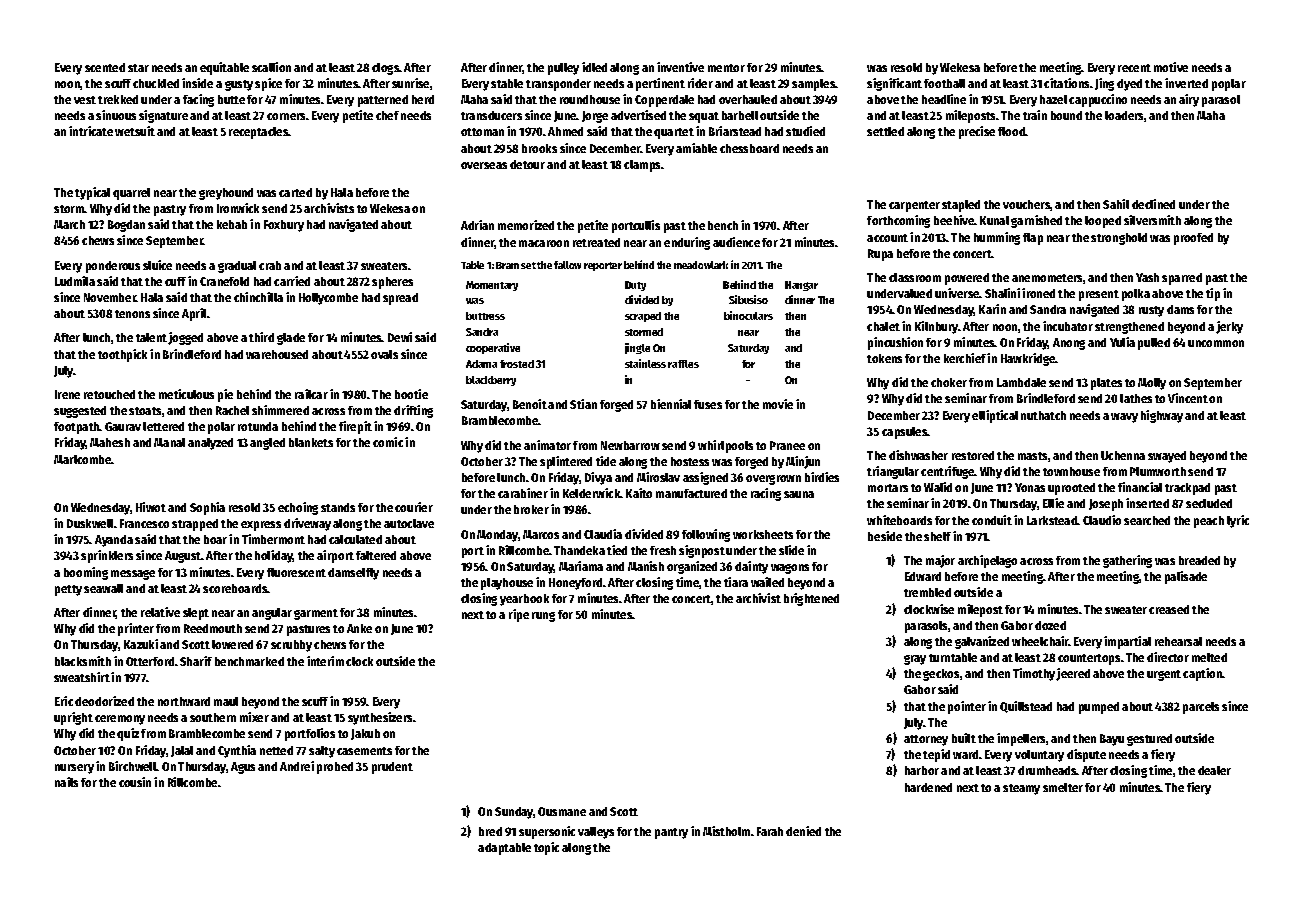 The height and width of the page is (924, 1308). Describe the element at coordinates (85, 100) in the page. I see `vest` at that location.
